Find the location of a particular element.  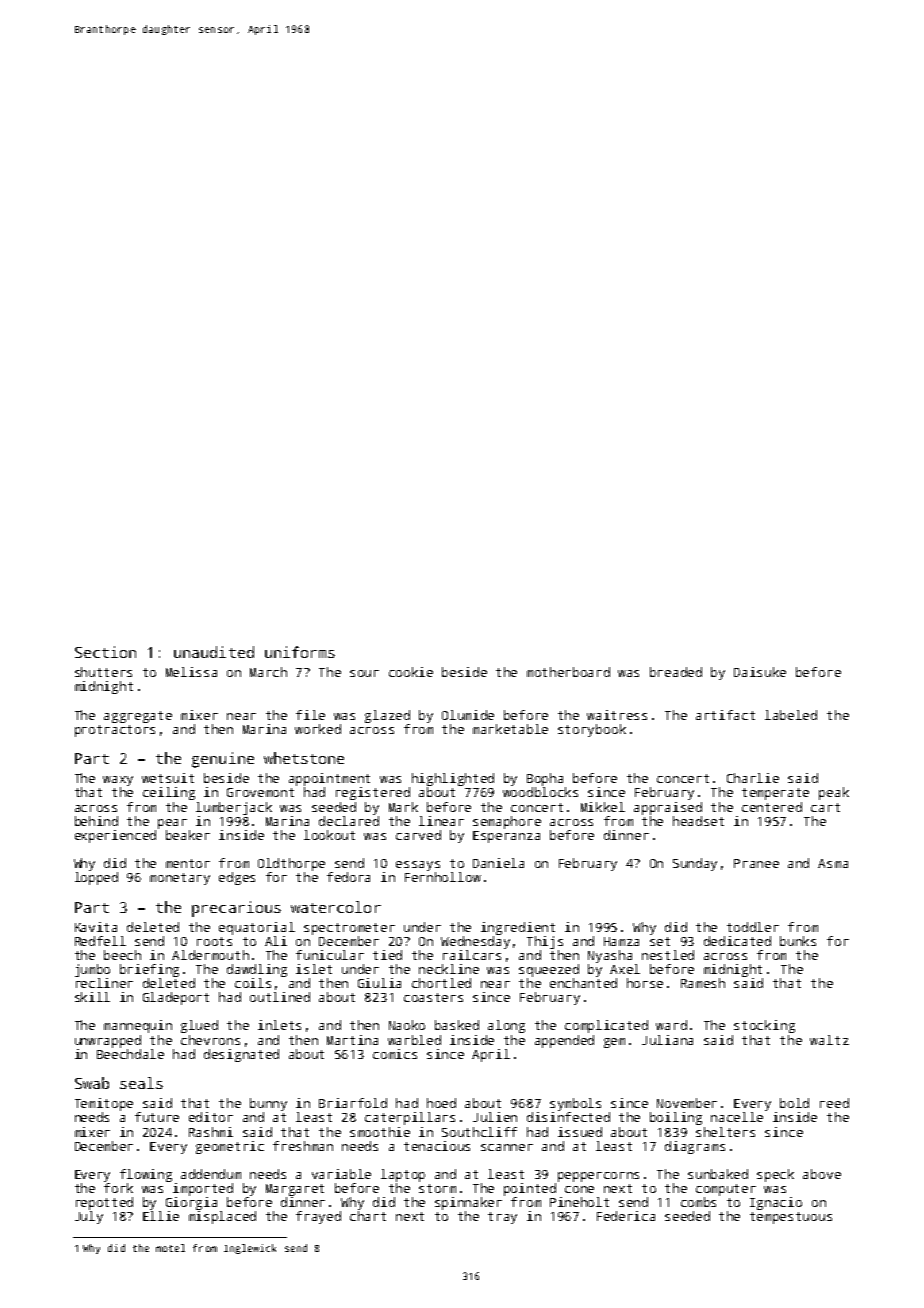

spectrometer is located at coordinates (349, 929).
